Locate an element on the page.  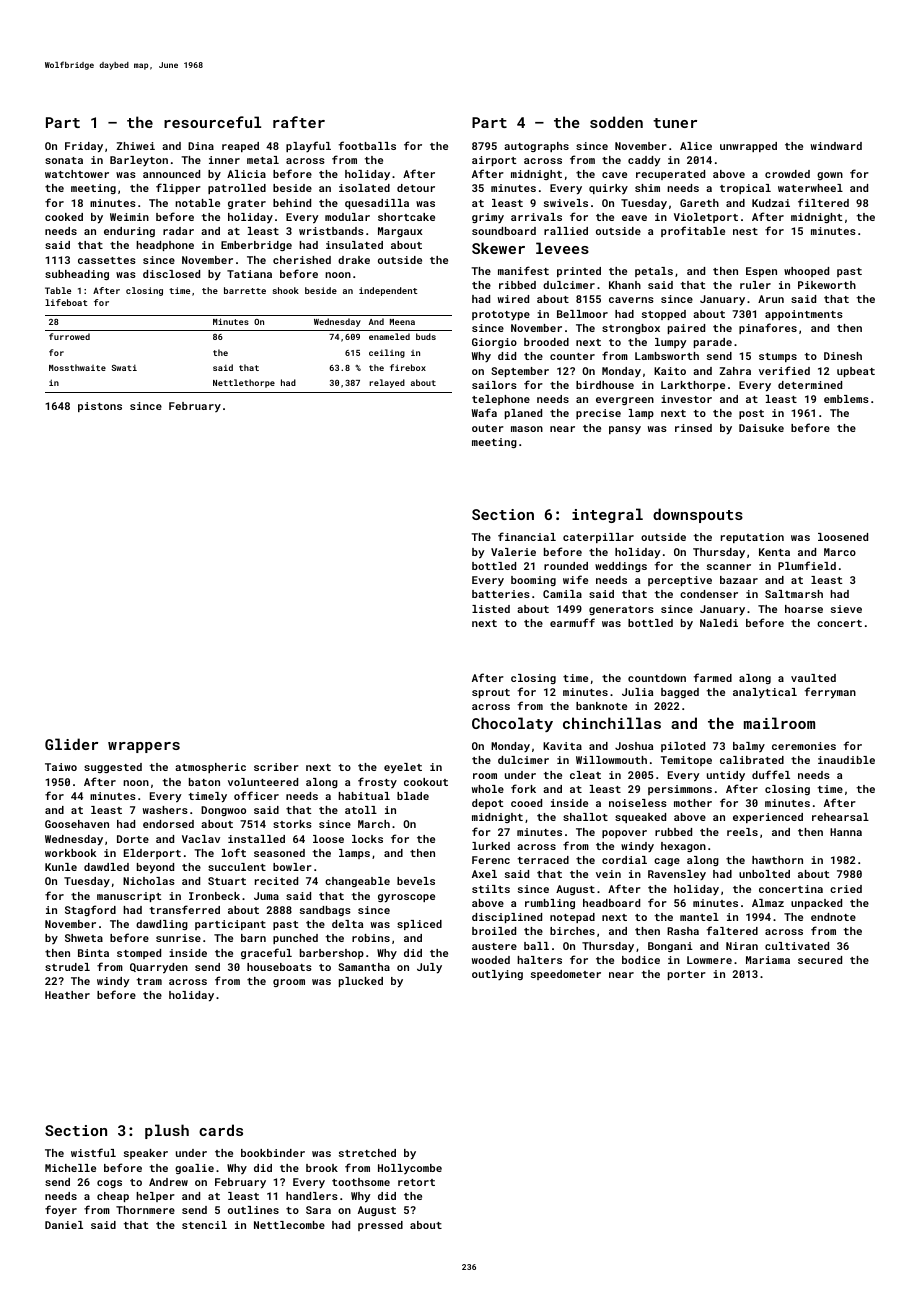
cooked is located at coordinates (64, 217).
